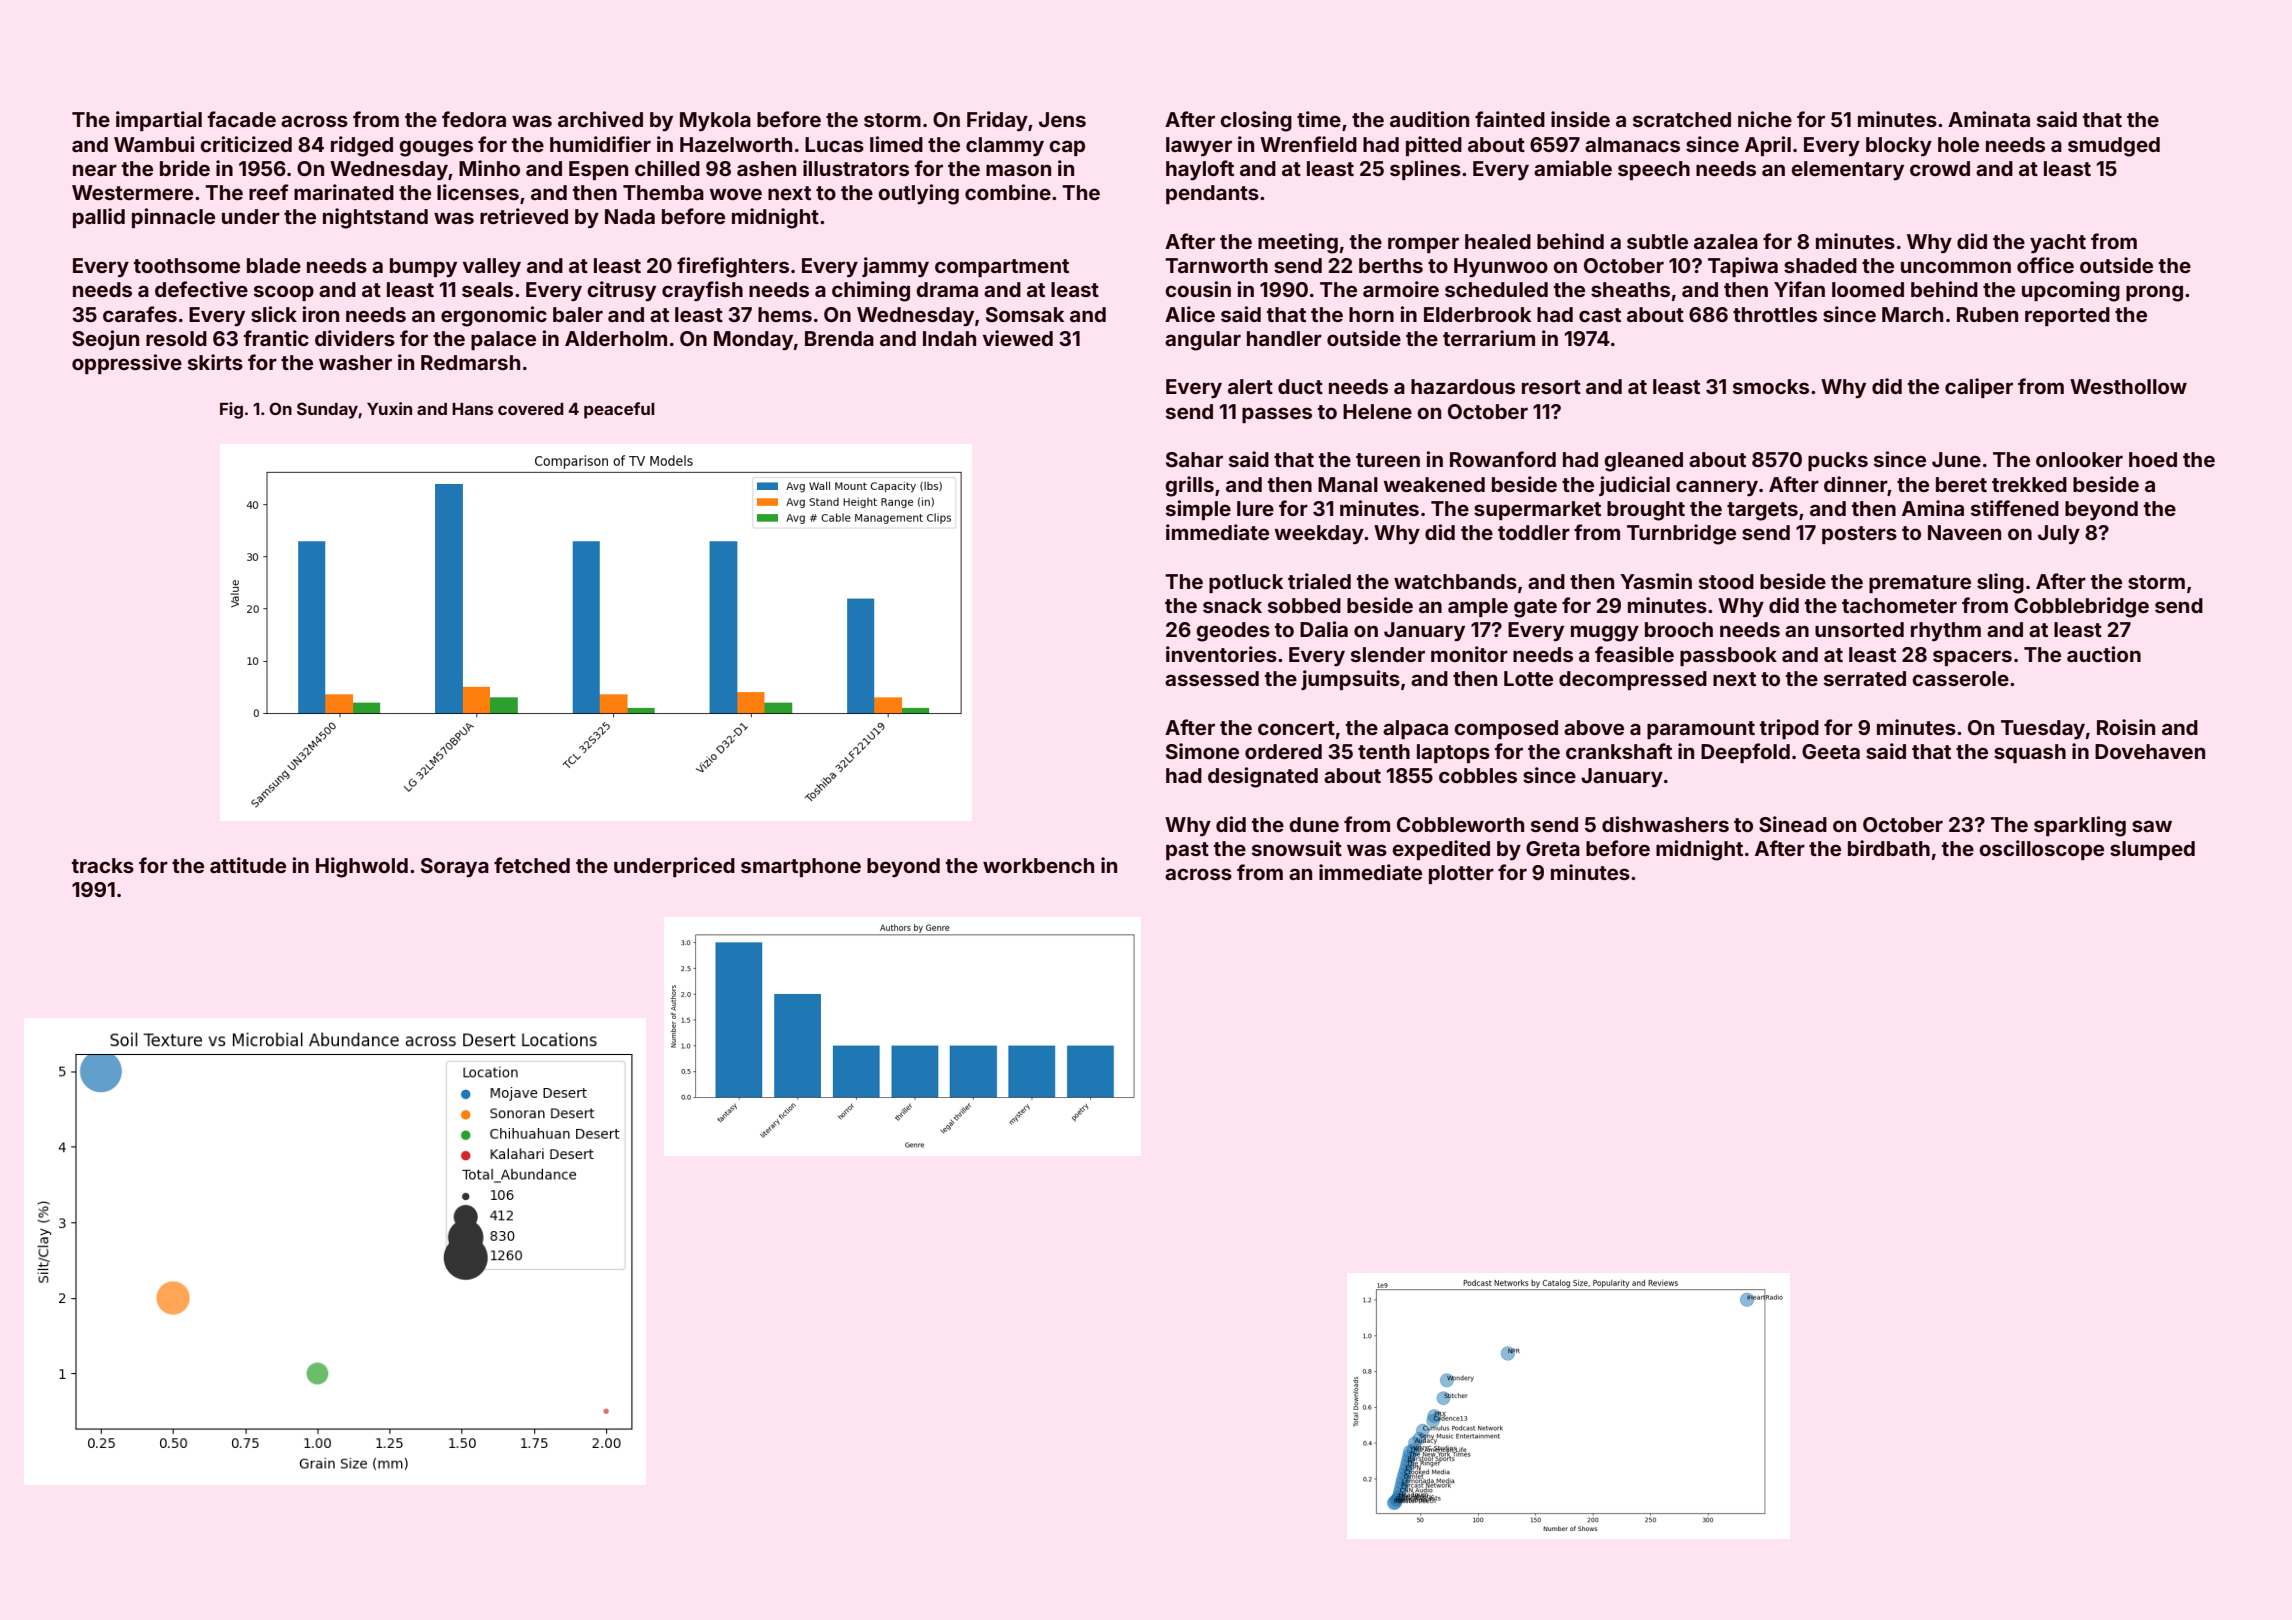 This screenshot has height=1620, width=2292. I want to click on niche, so click(1765, 119).
